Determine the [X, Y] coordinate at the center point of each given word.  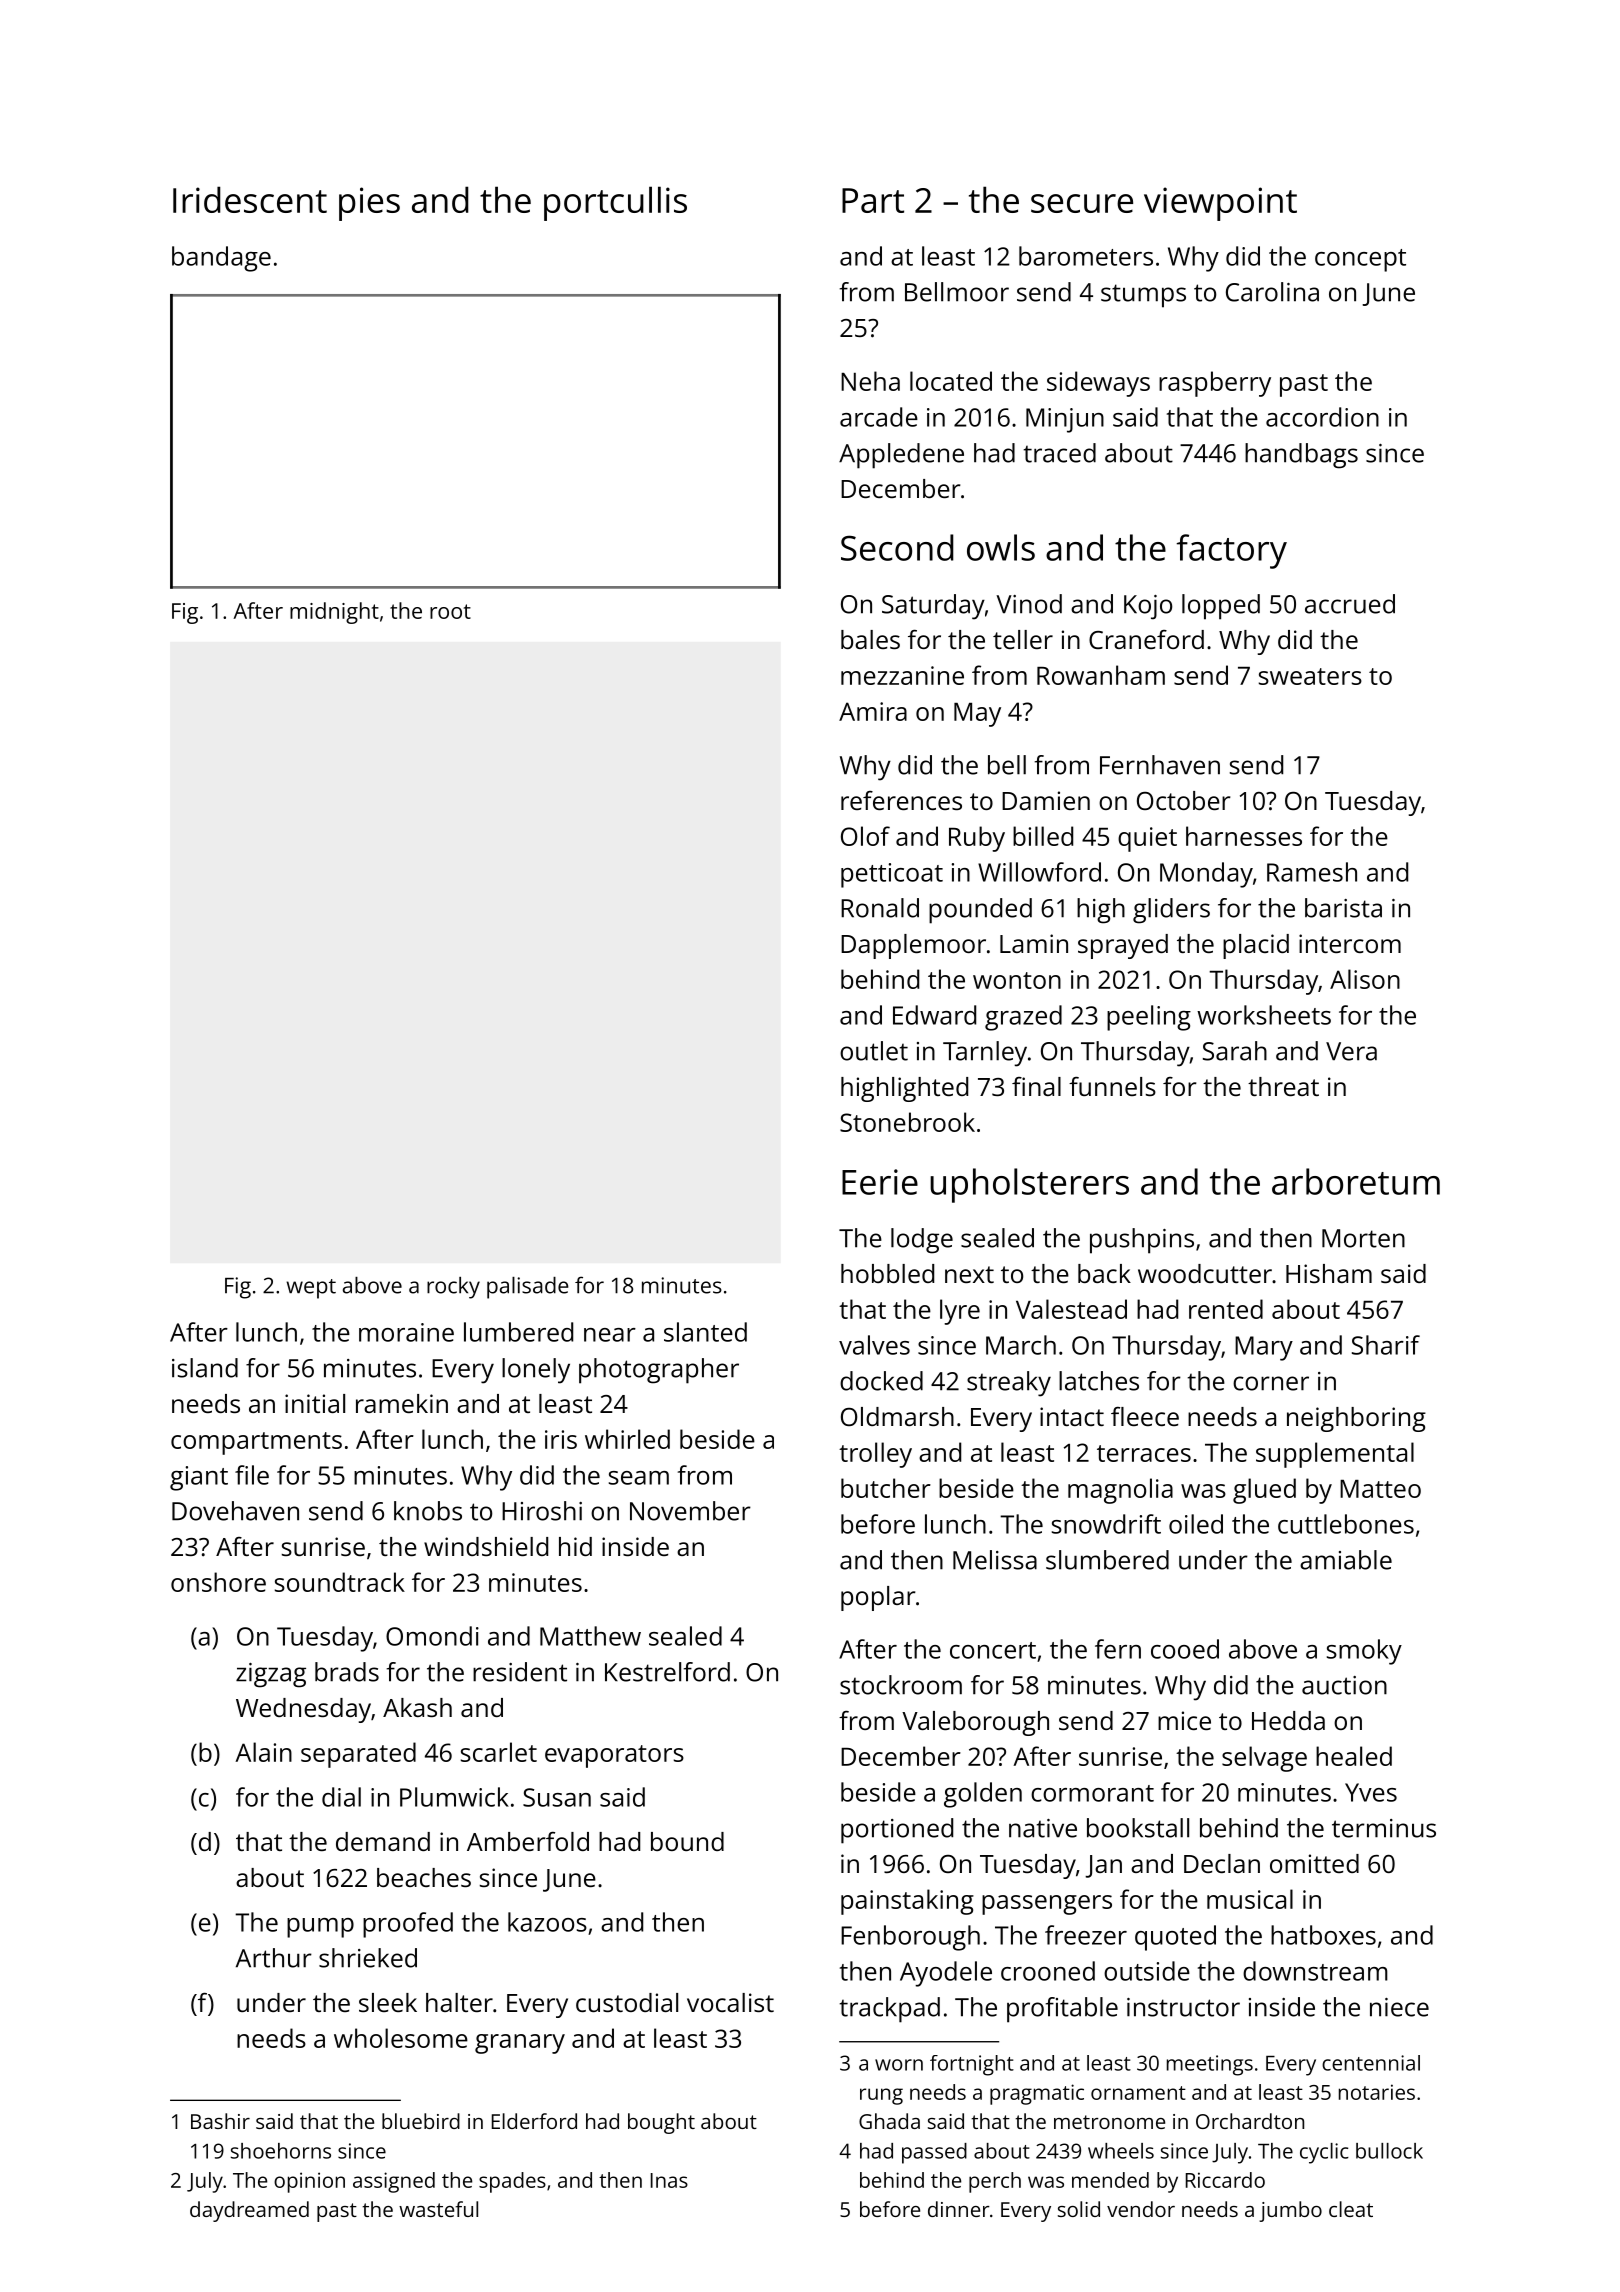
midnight [334, 613]
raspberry [1215, 384]
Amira [873, 711]
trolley [875, 1455]
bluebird [421, 2121]
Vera [1351, 1051]
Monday [1206, 875]
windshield [486, 1546]
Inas [669, 2180]
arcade [879, 417]
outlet [874, 1051]
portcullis [615, 203]
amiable [1346, 1560]
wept [311, 1289]
